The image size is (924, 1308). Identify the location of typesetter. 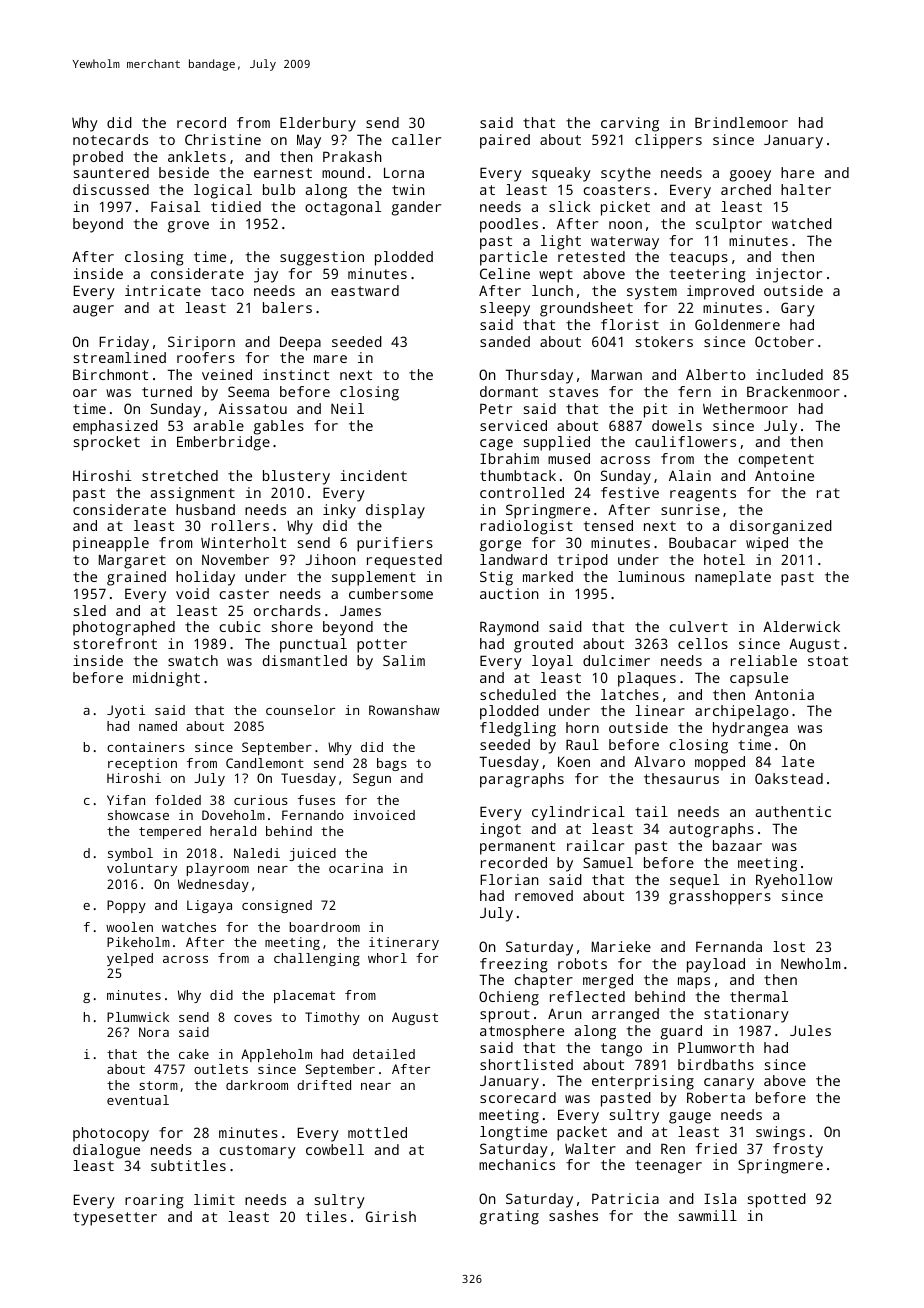
(115, 1219).
